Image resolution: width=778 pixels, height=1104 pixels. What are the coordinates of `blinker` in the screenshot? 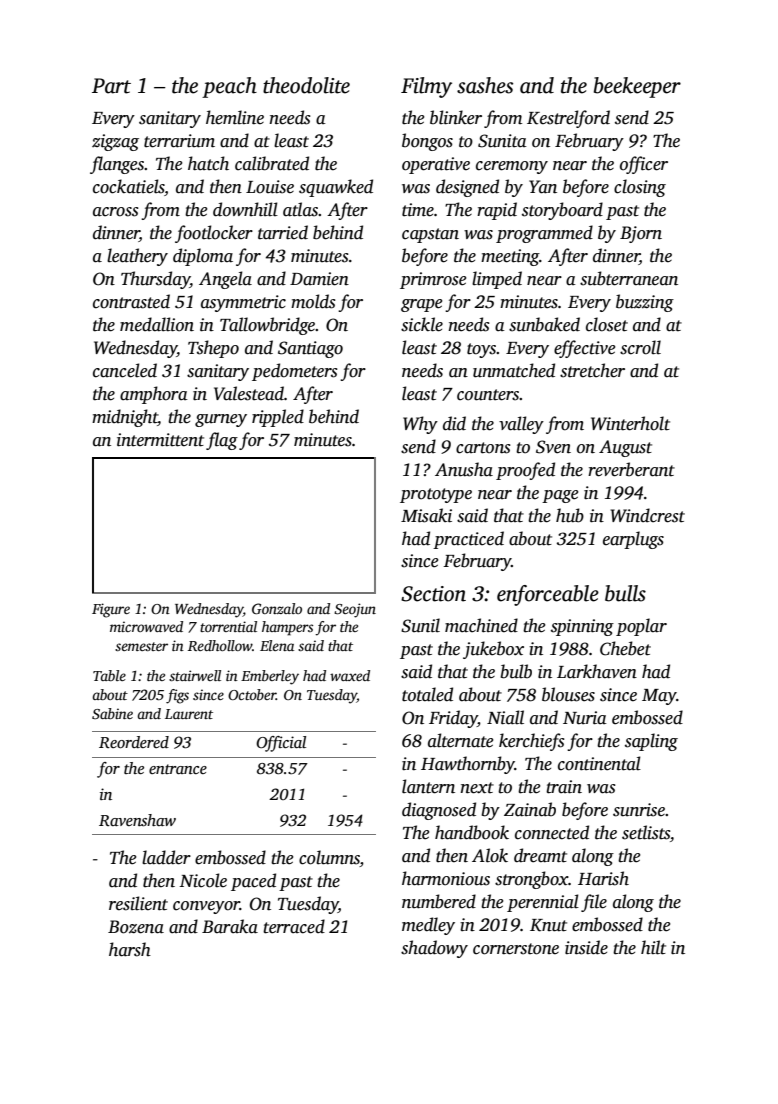 It's located at (456, 117).
